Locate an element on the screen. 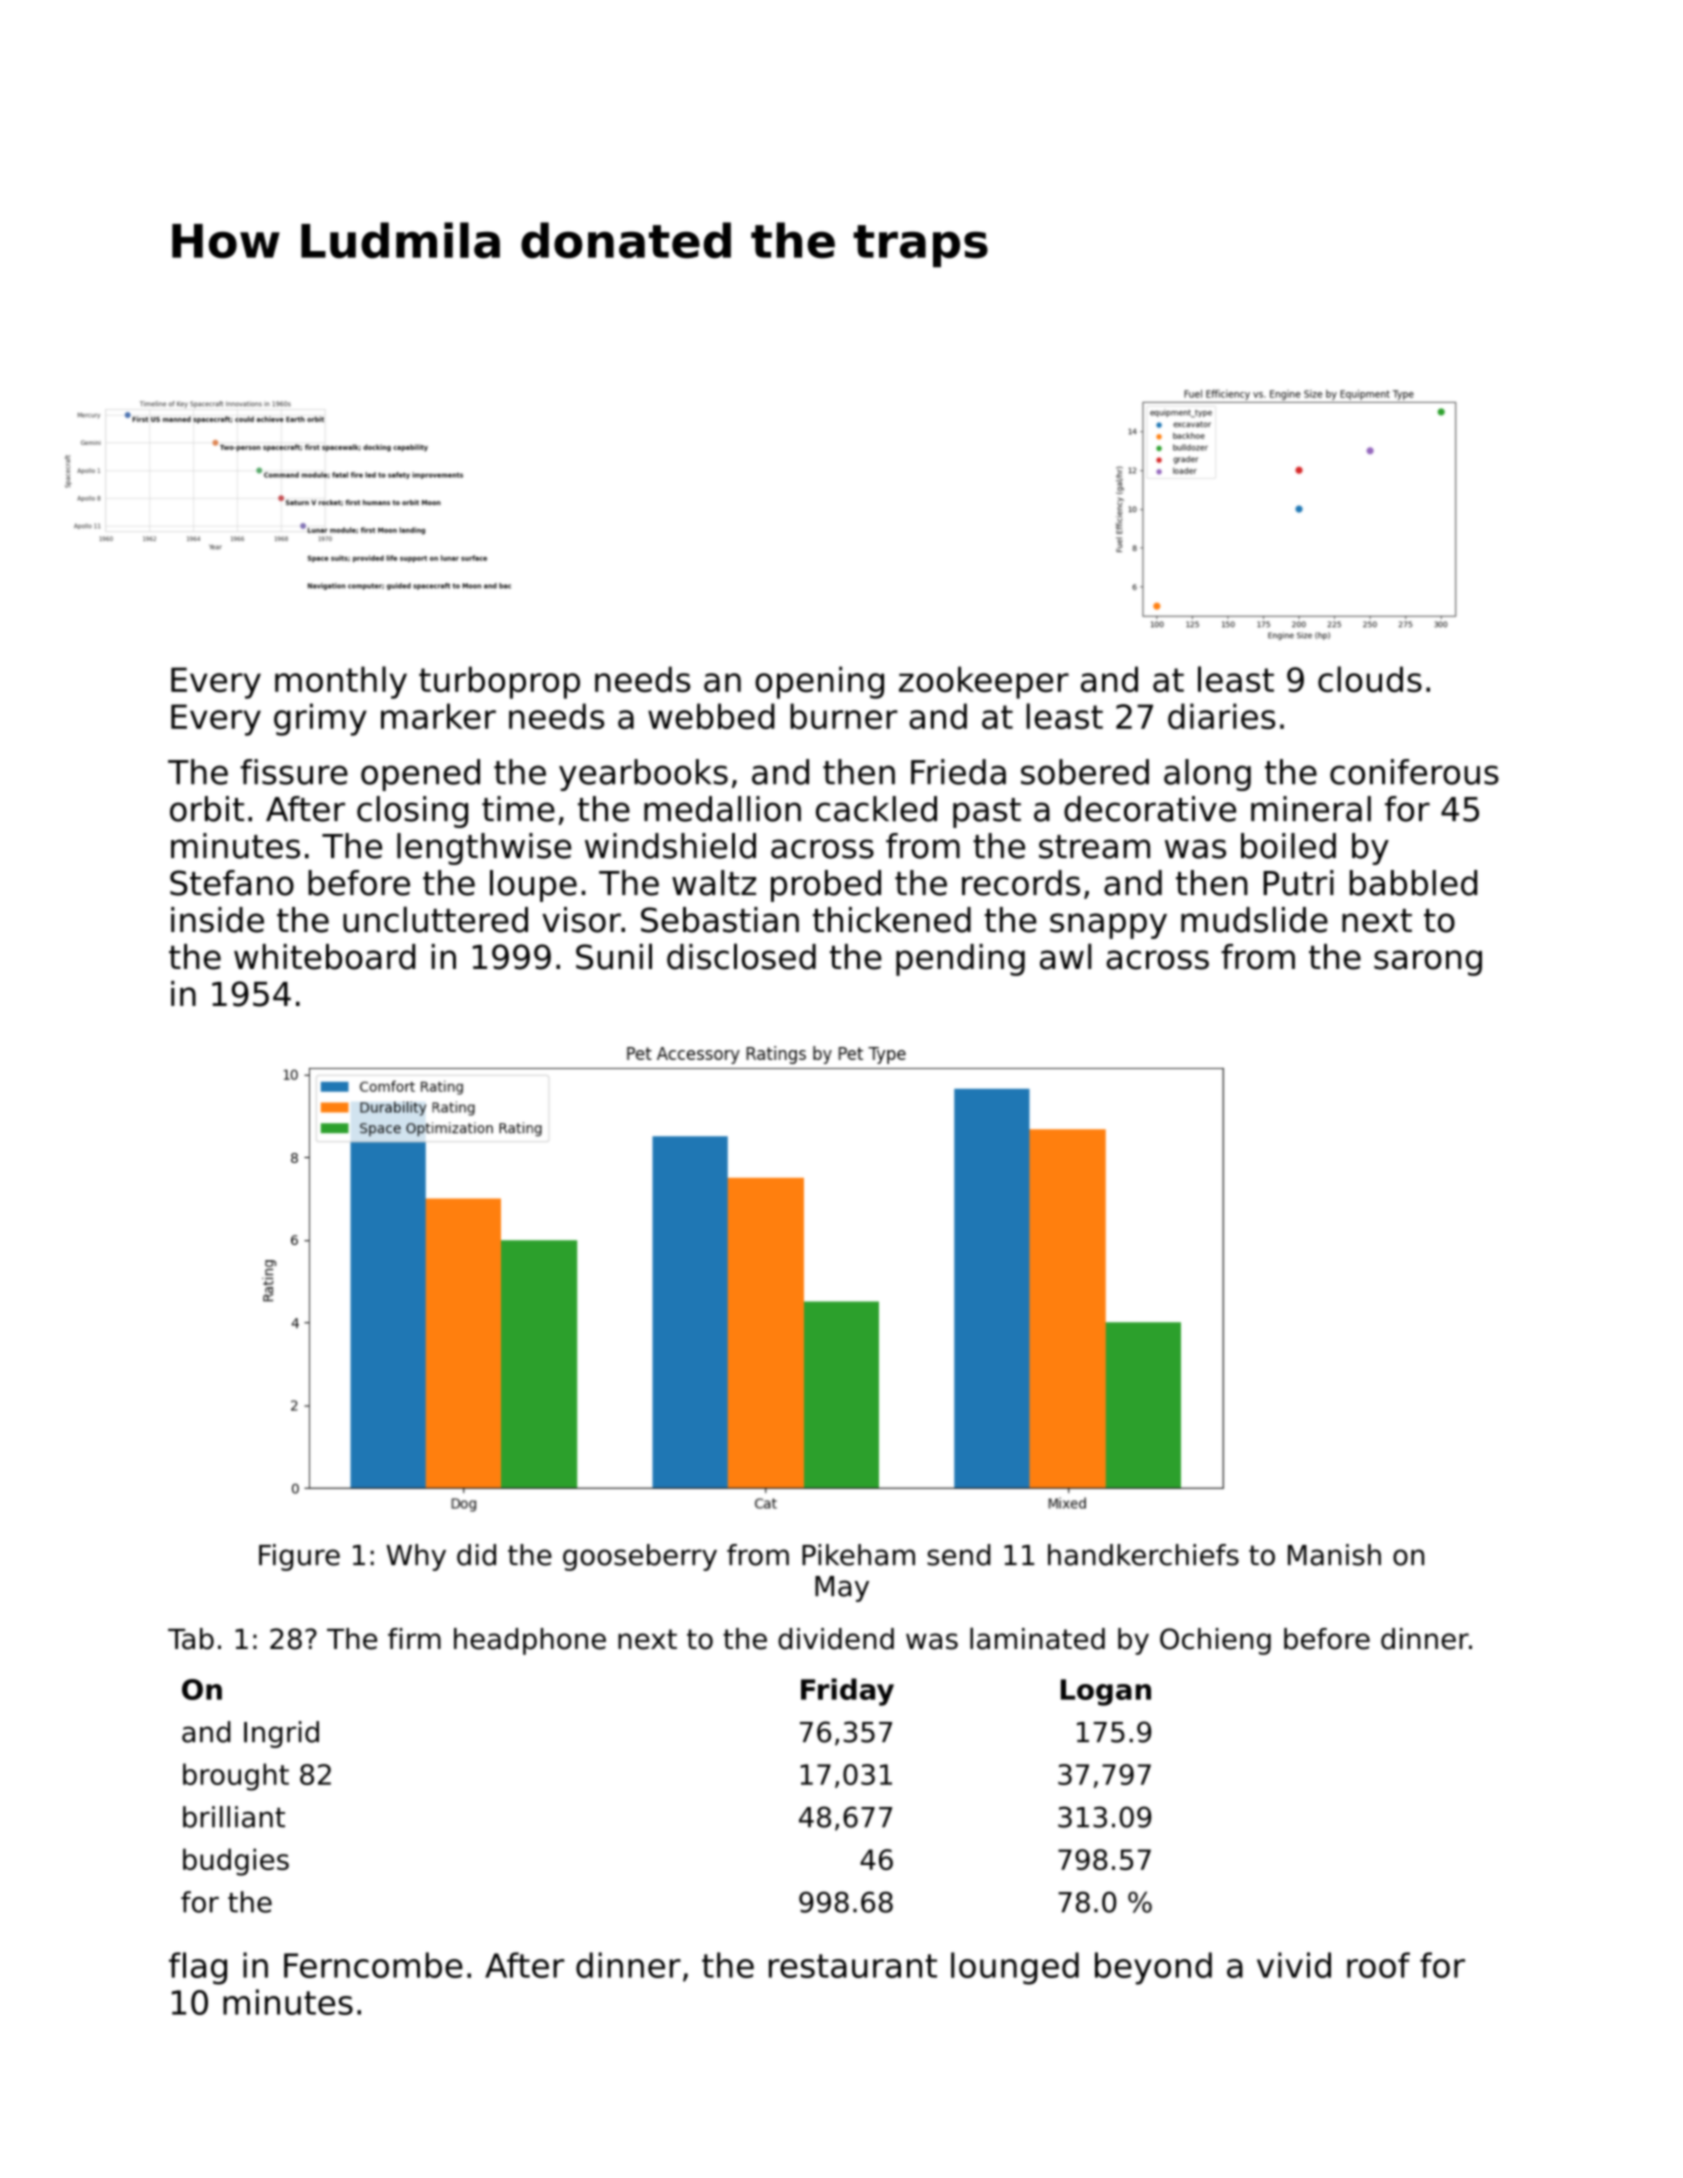 This screenshot has width=1683, height=2178. grimy is located at coordinates (320, 719).
